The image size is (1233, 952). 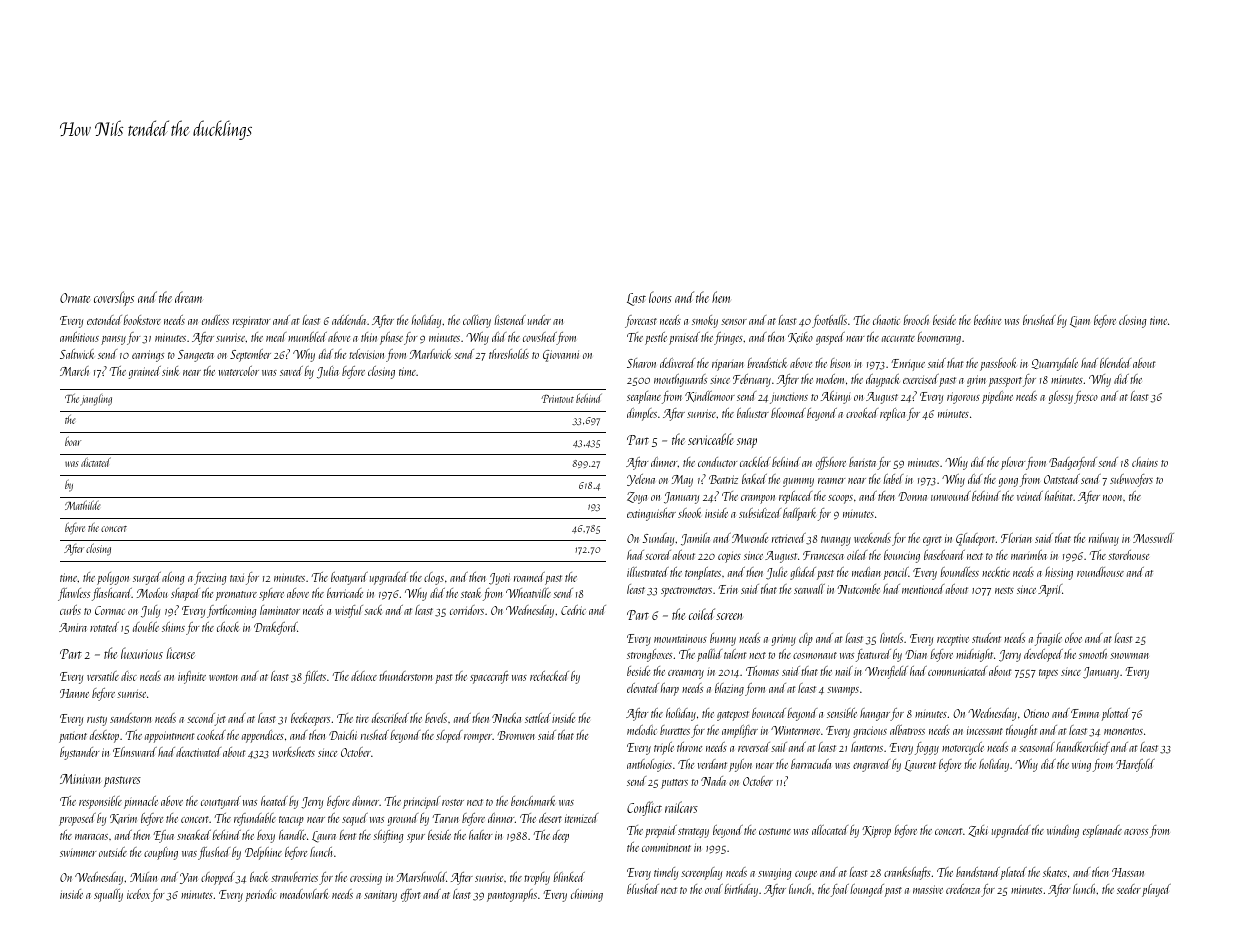 What do you see at coordinates (741, 890) in the screenshot?
I see `birthday` at bounding box center [741, 890].
